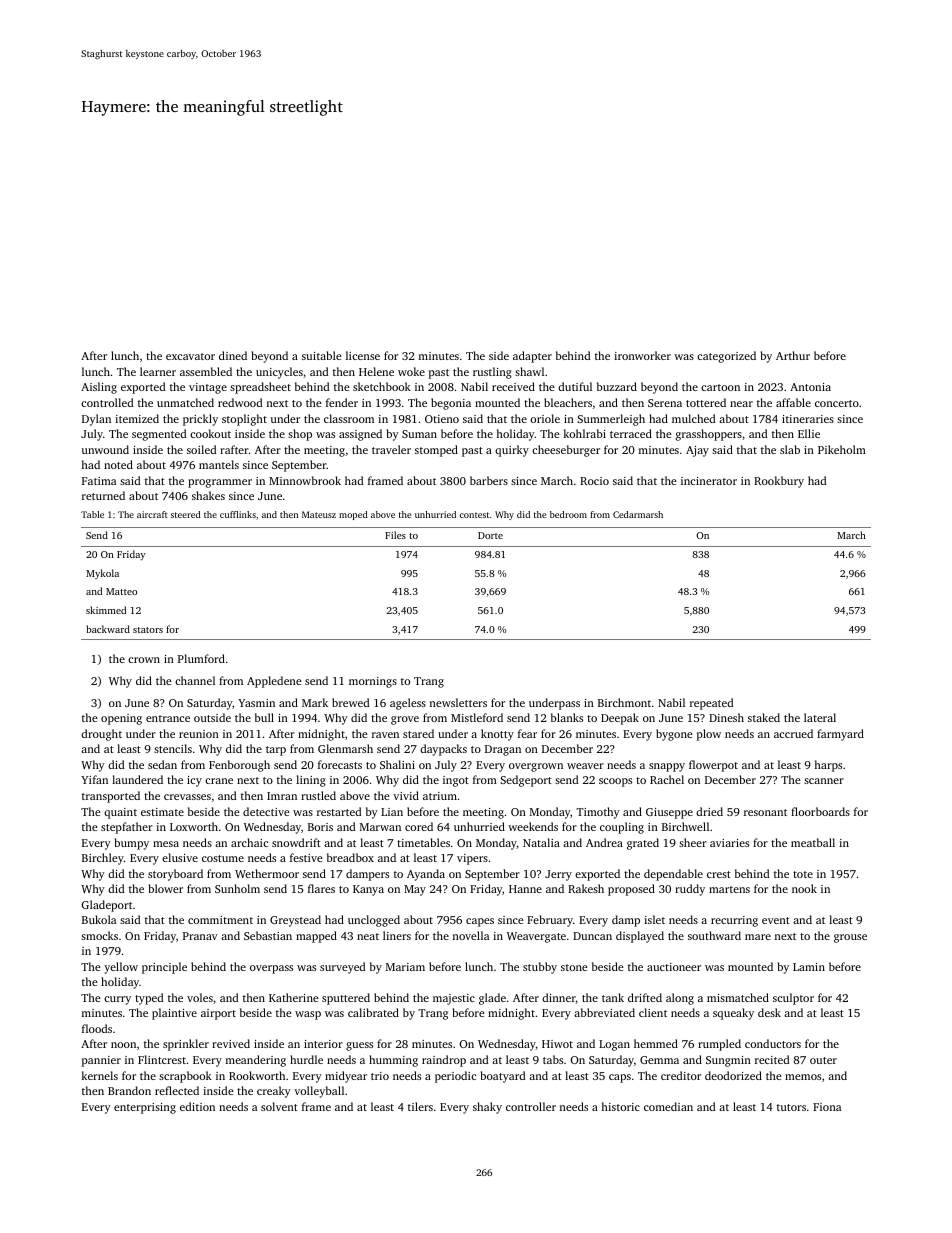  Describe the element at coordinates (773, 1043) in the image. I see `conductors` at that location.
